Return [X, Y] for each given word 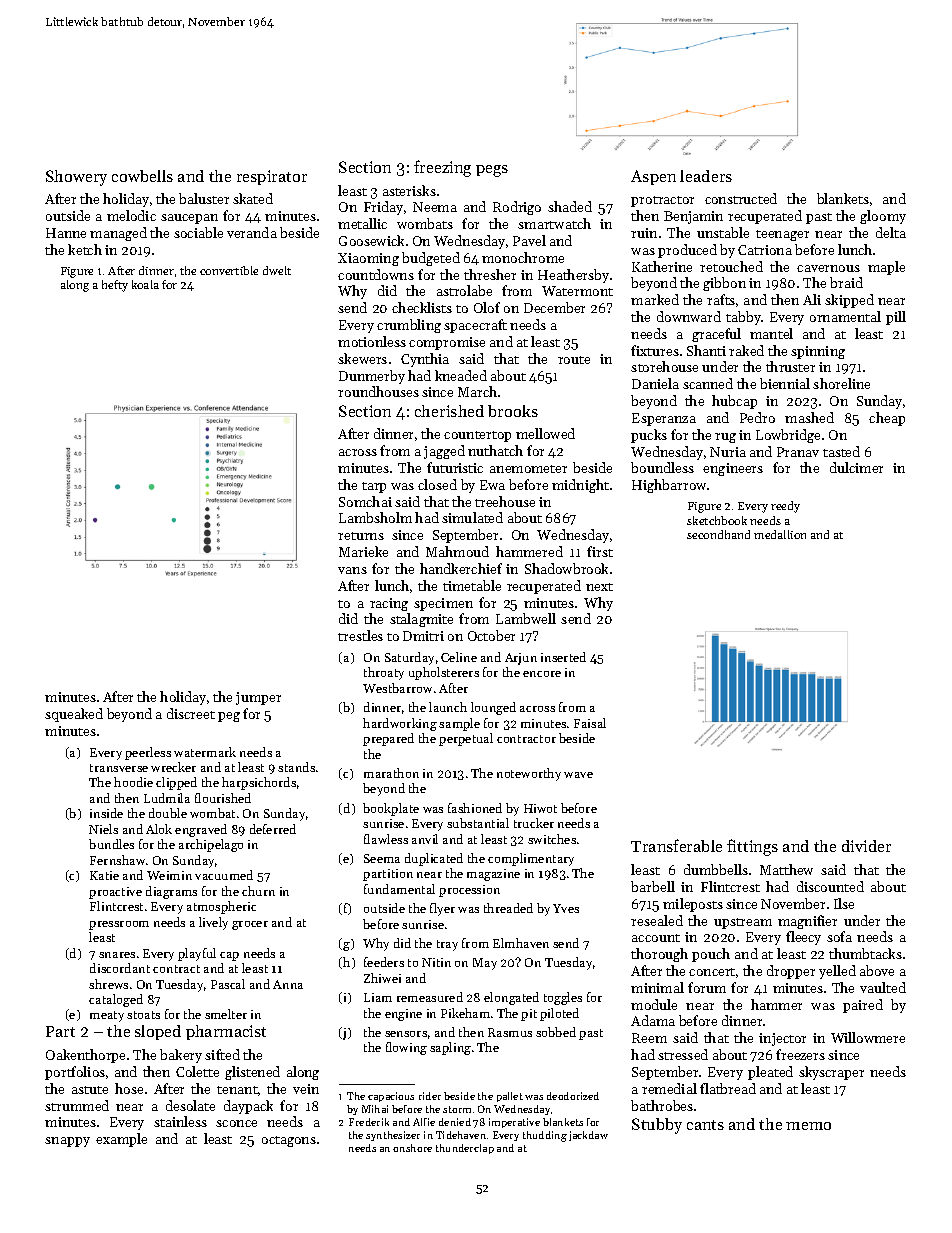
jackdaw [588, 1136]
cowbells [142, 176]
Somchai [365, 501]
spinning [818, 352]
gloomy [883, 217]
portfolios [75, 1073]
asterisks [409, 190]
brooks [513, 411]
